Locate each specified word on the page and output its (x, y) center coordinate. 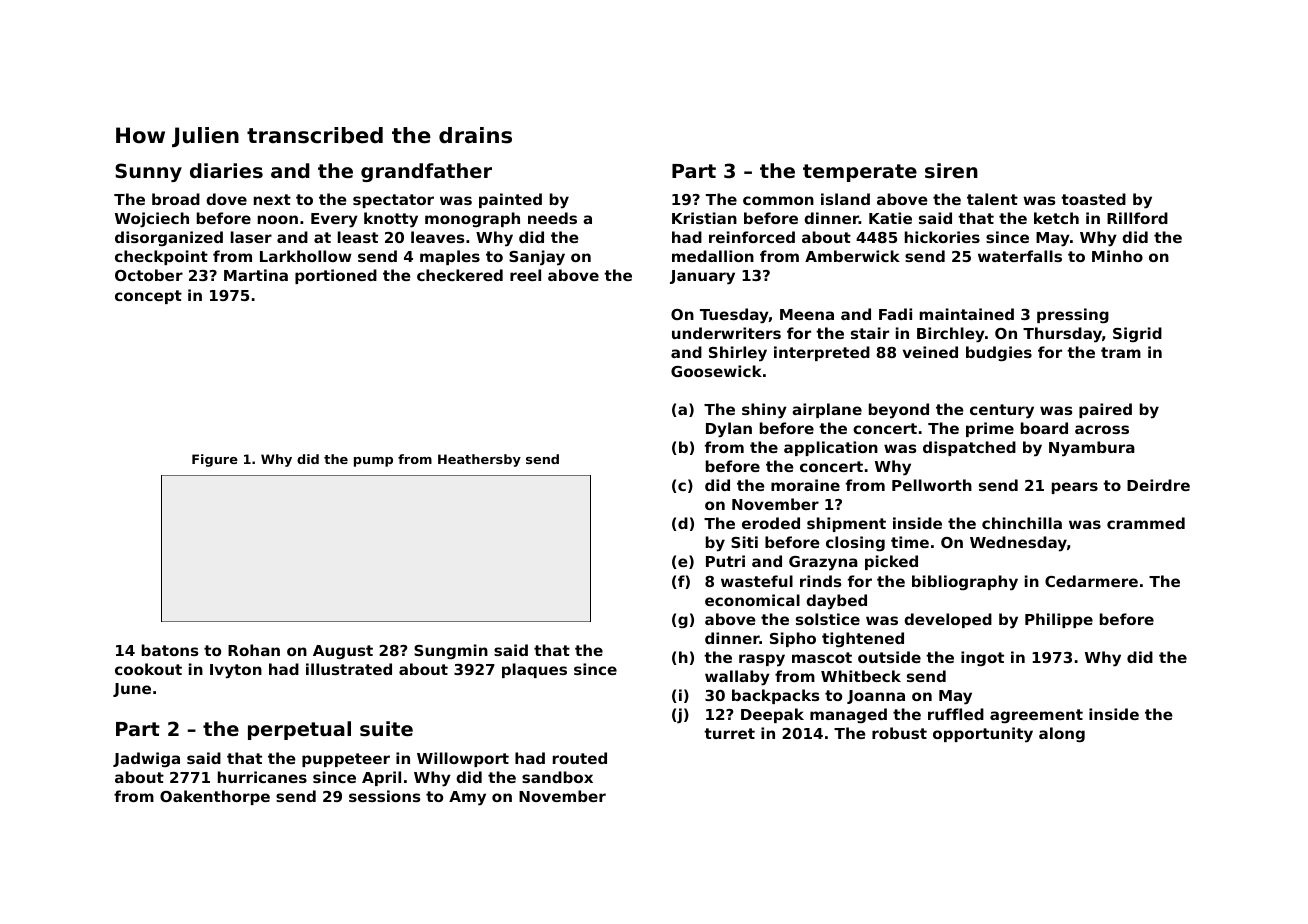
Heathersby (479, 460)
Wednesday (1018, 544)
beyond (899, 411)
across (1102, 429)
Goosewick (716, 371)
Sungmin (451, 651)
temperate (860, 173)
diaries (226, 170)
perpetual (299, 730)
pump (373, 462)
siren (951, 170)
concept (148, 297)
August (343, 652)
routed (580, 758)
